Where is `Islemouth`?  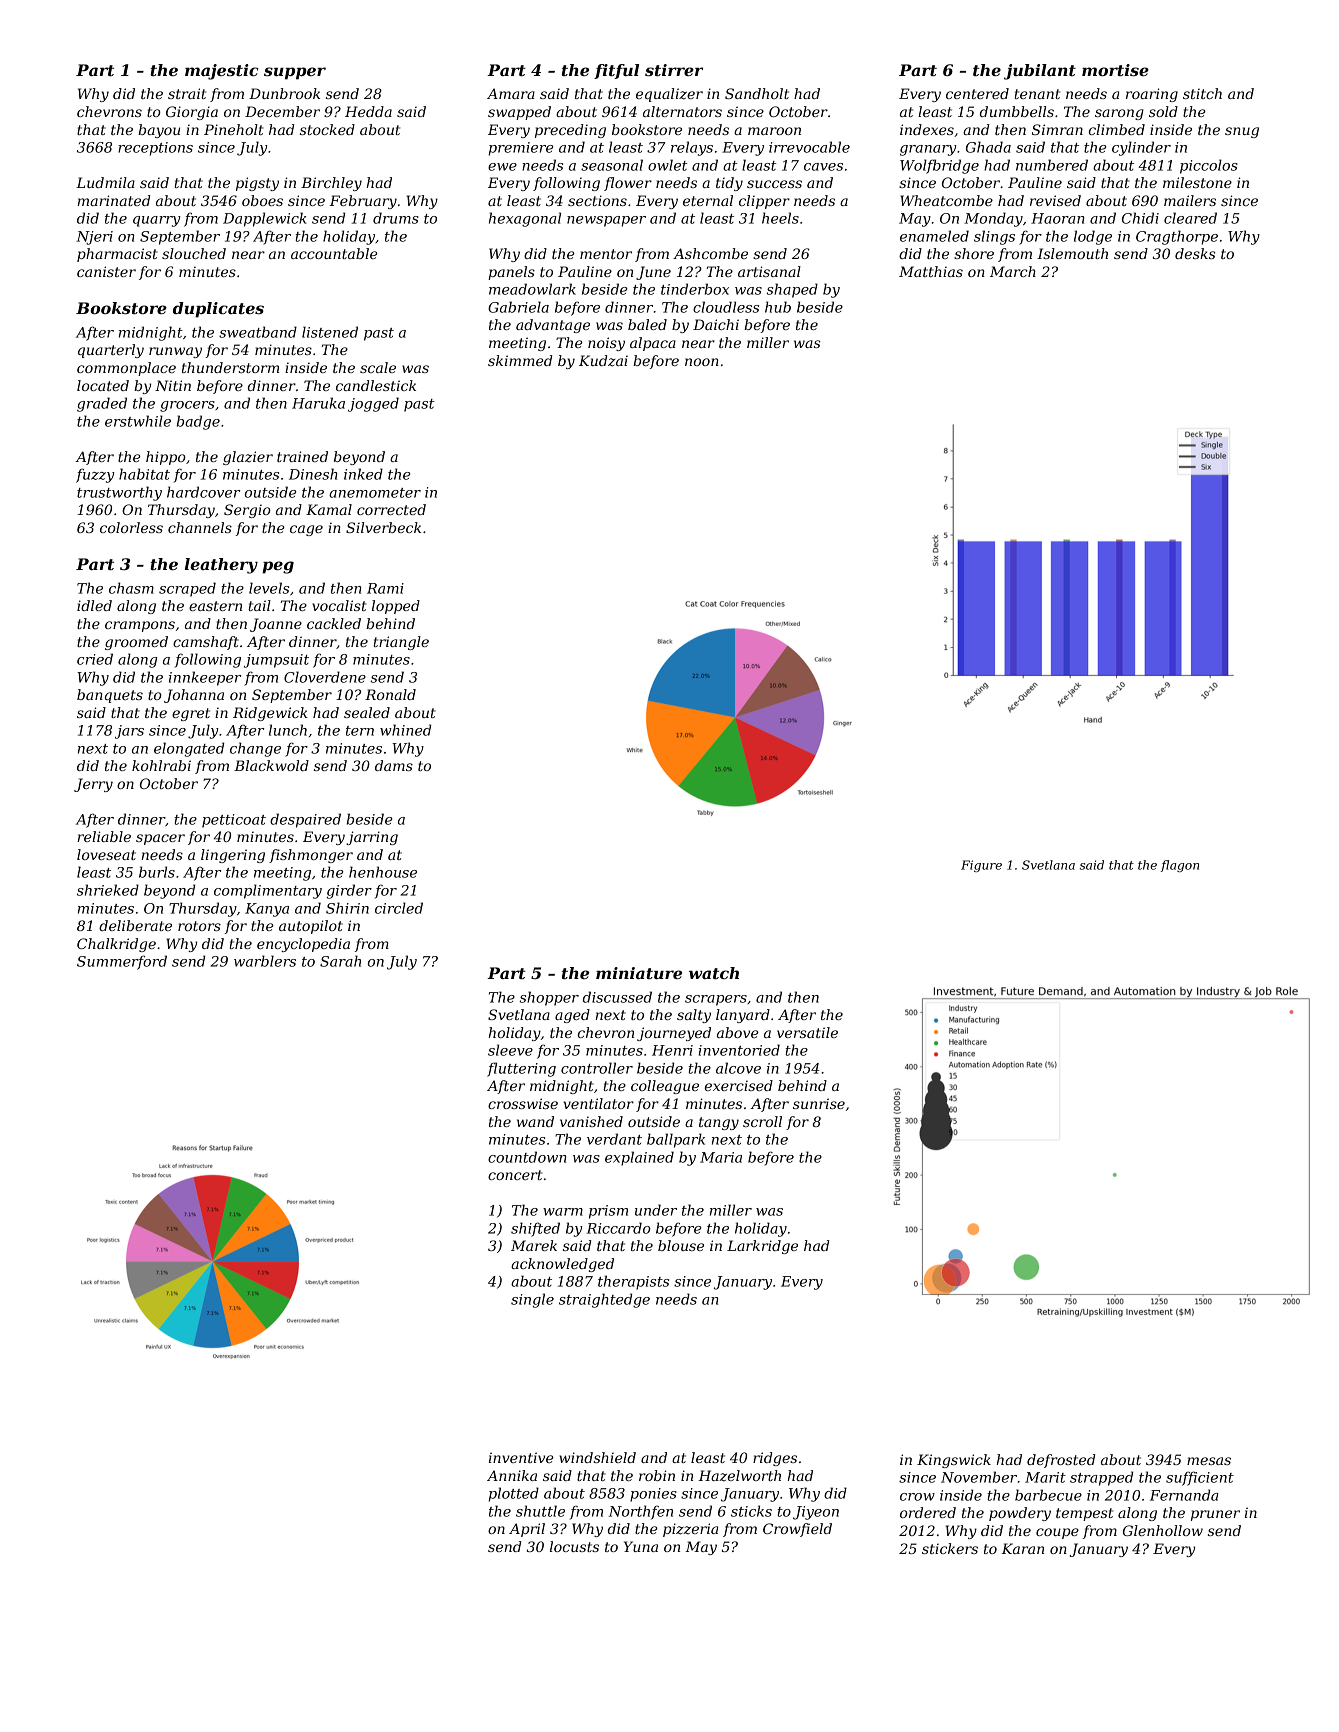 Islemouth is located at coordinates (1072, 253).
